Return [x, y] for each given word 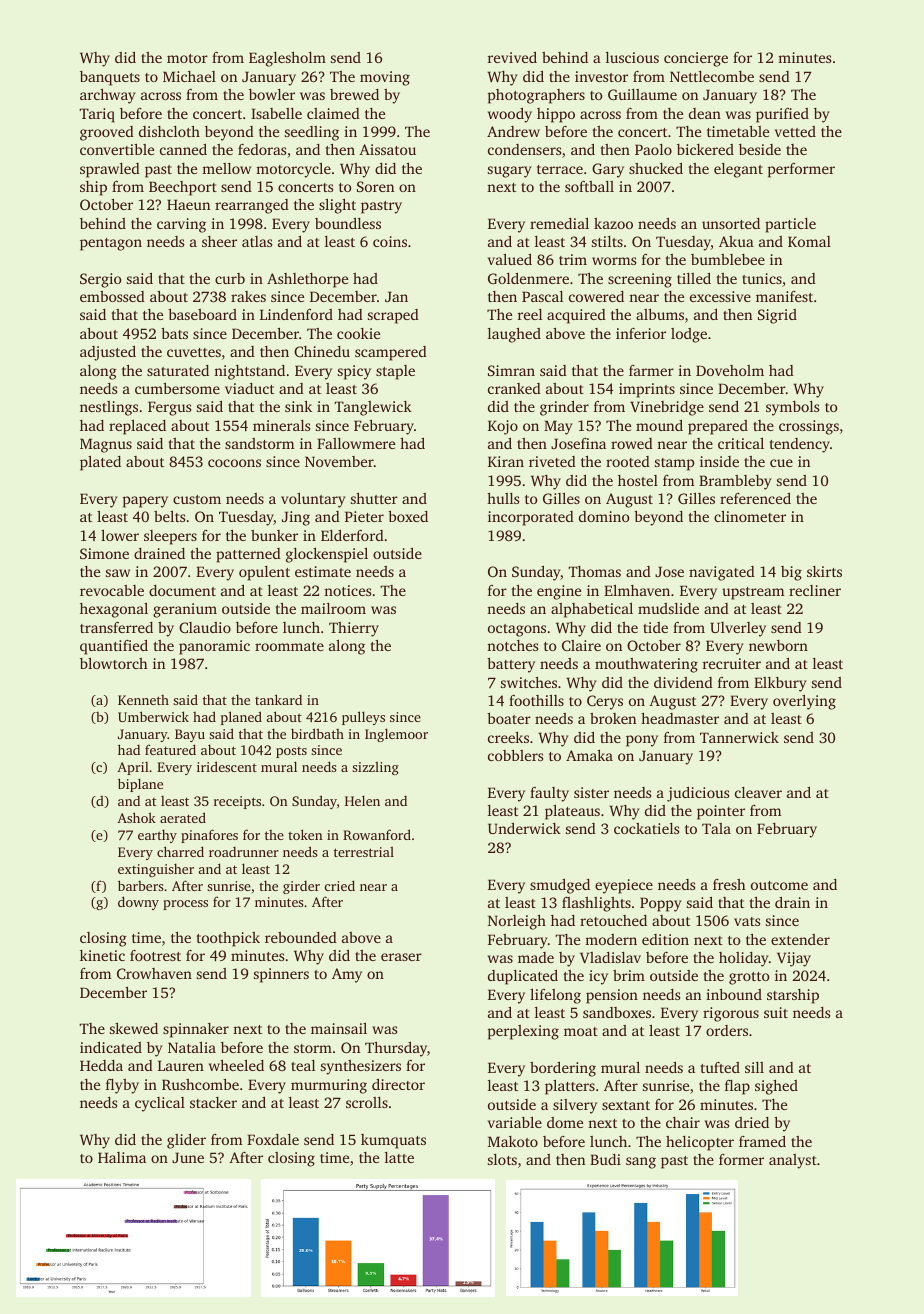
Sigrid [777, 316]
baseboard [202, 314]
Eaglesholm [287, 59]
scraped [393, 316]
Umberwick [153, 716]
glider [186, 1141]
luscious [632, 57]
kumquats [393, 1141]
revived [512, 57]
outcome [779, 885]
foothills [536, 700]
